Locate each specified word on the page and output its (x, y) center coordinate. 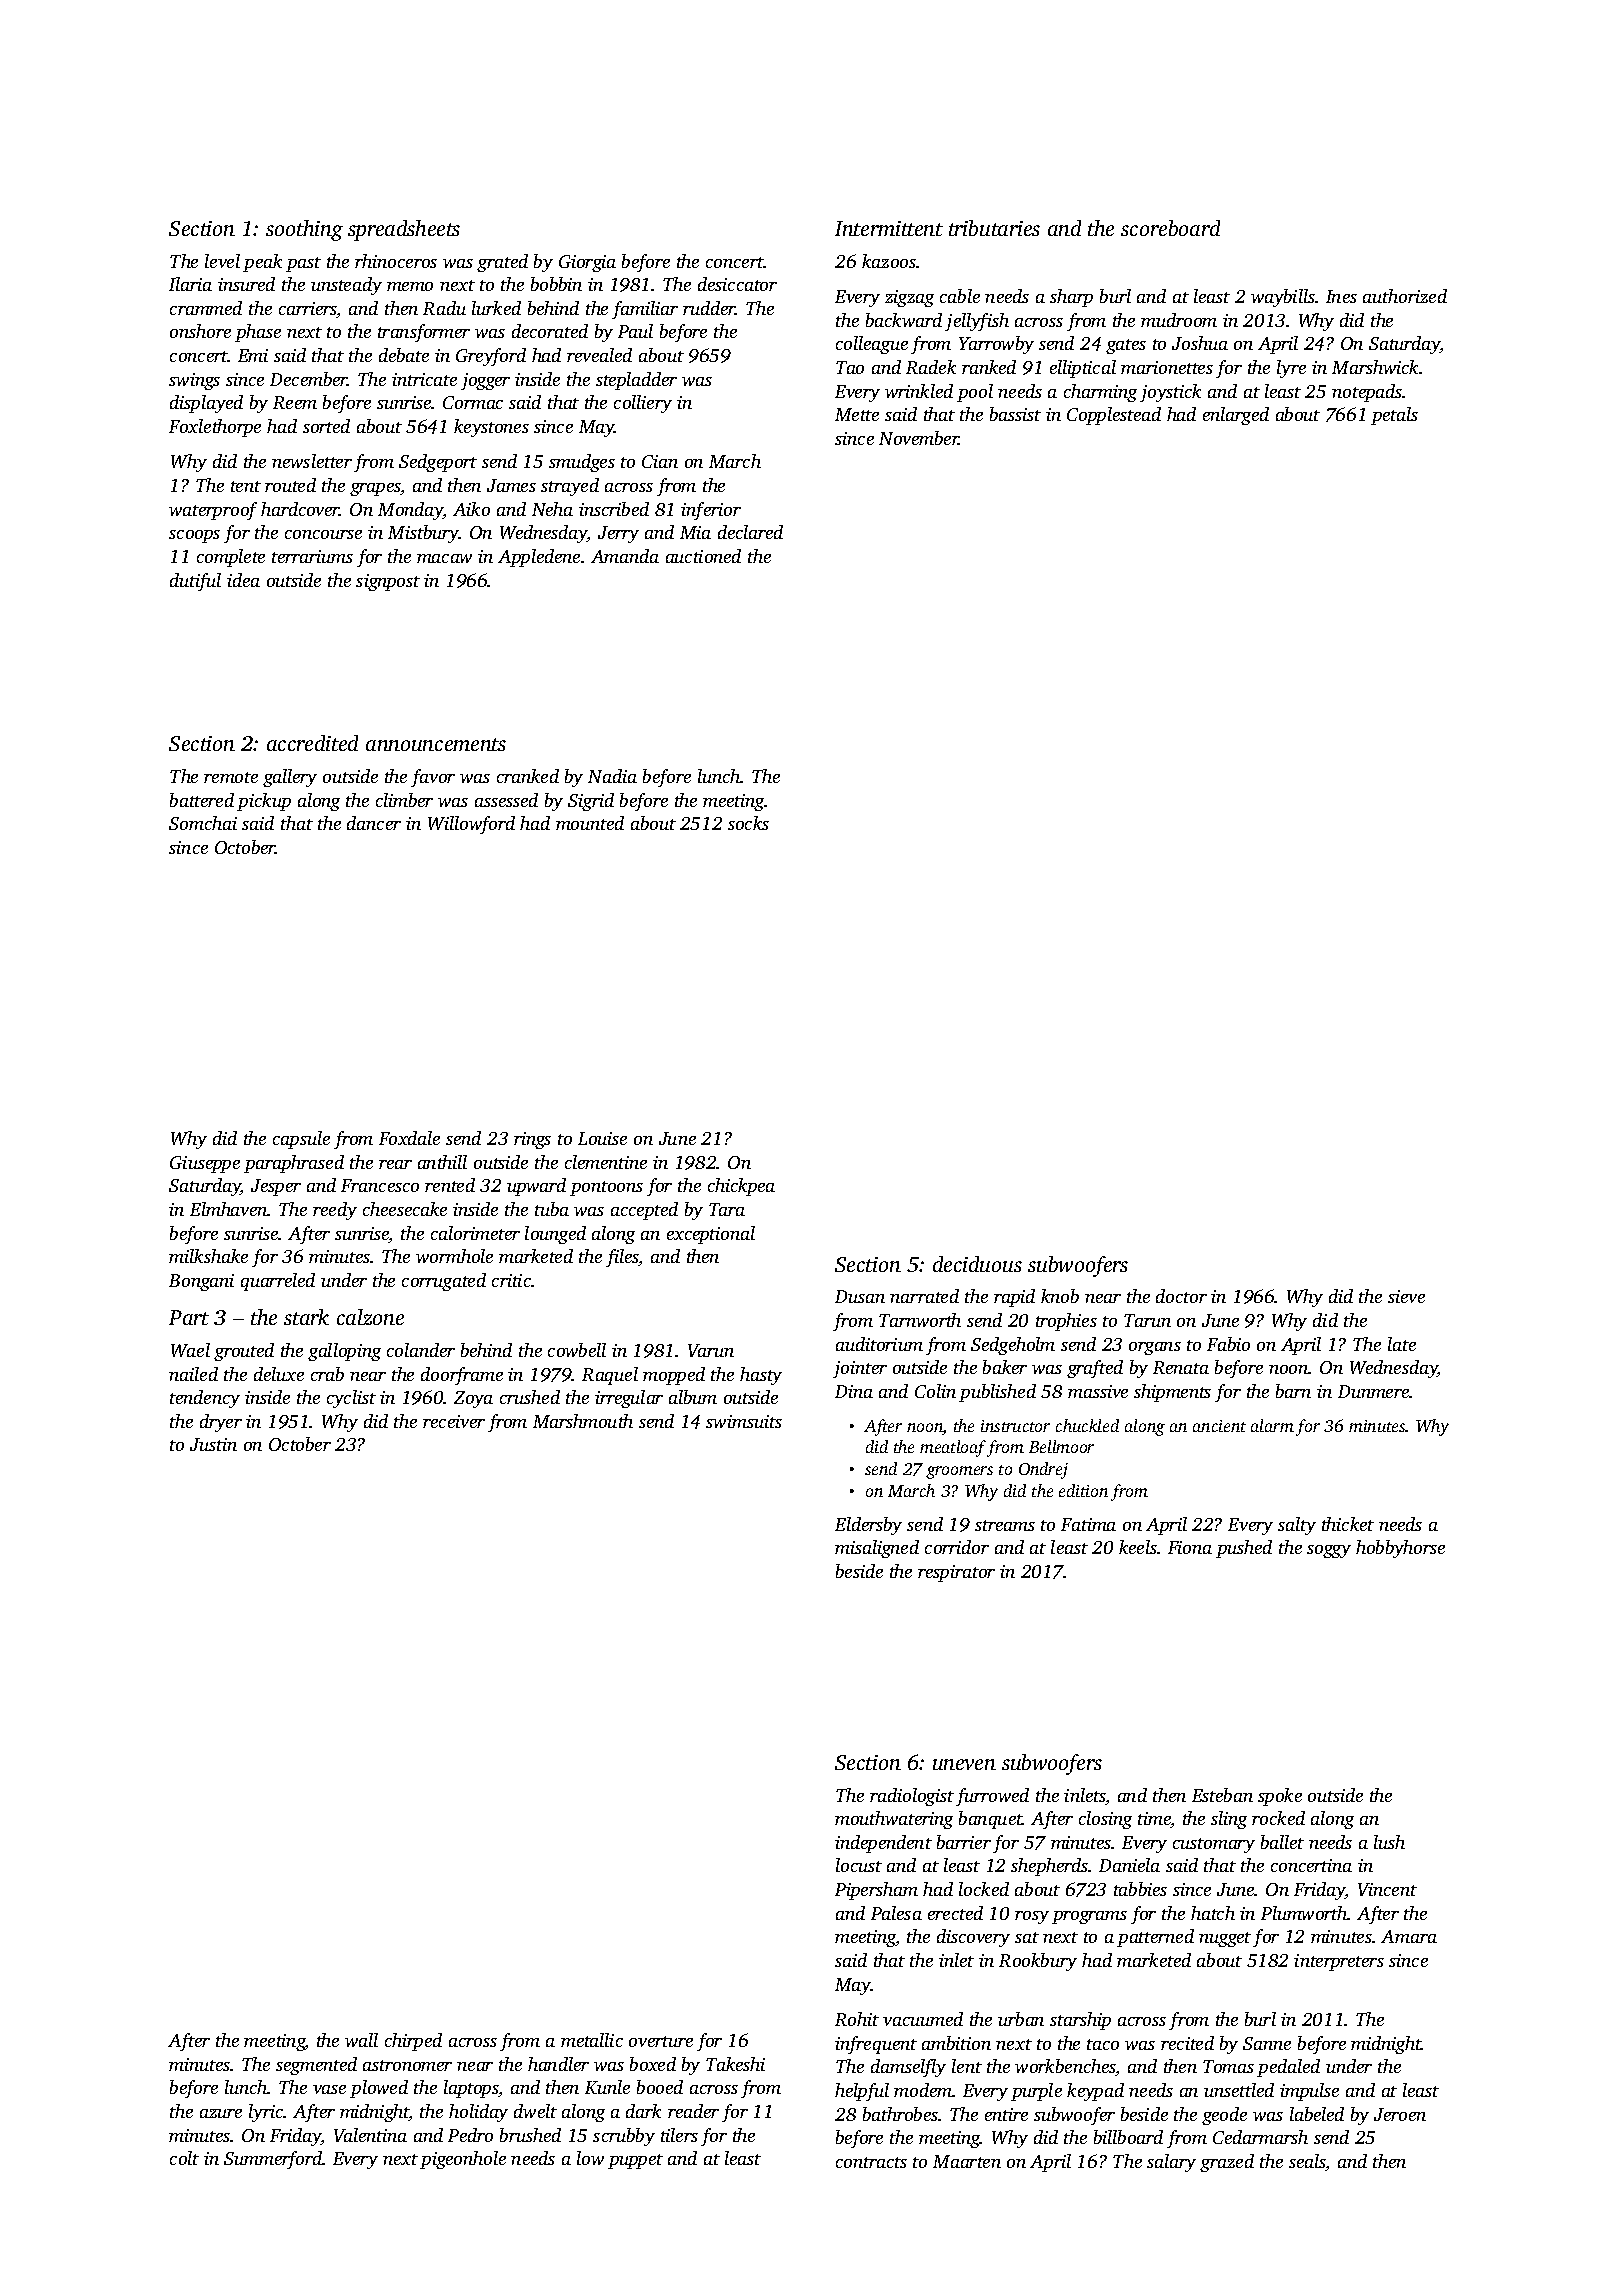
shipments (1172, 1393)
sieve (1406, 1296)
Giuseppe (205, 1164)
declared (750, 532)
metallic (592, 2040)
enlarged (1236, 416)
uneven (964, 1764)
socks (748, 823)
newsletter (312, 461)
